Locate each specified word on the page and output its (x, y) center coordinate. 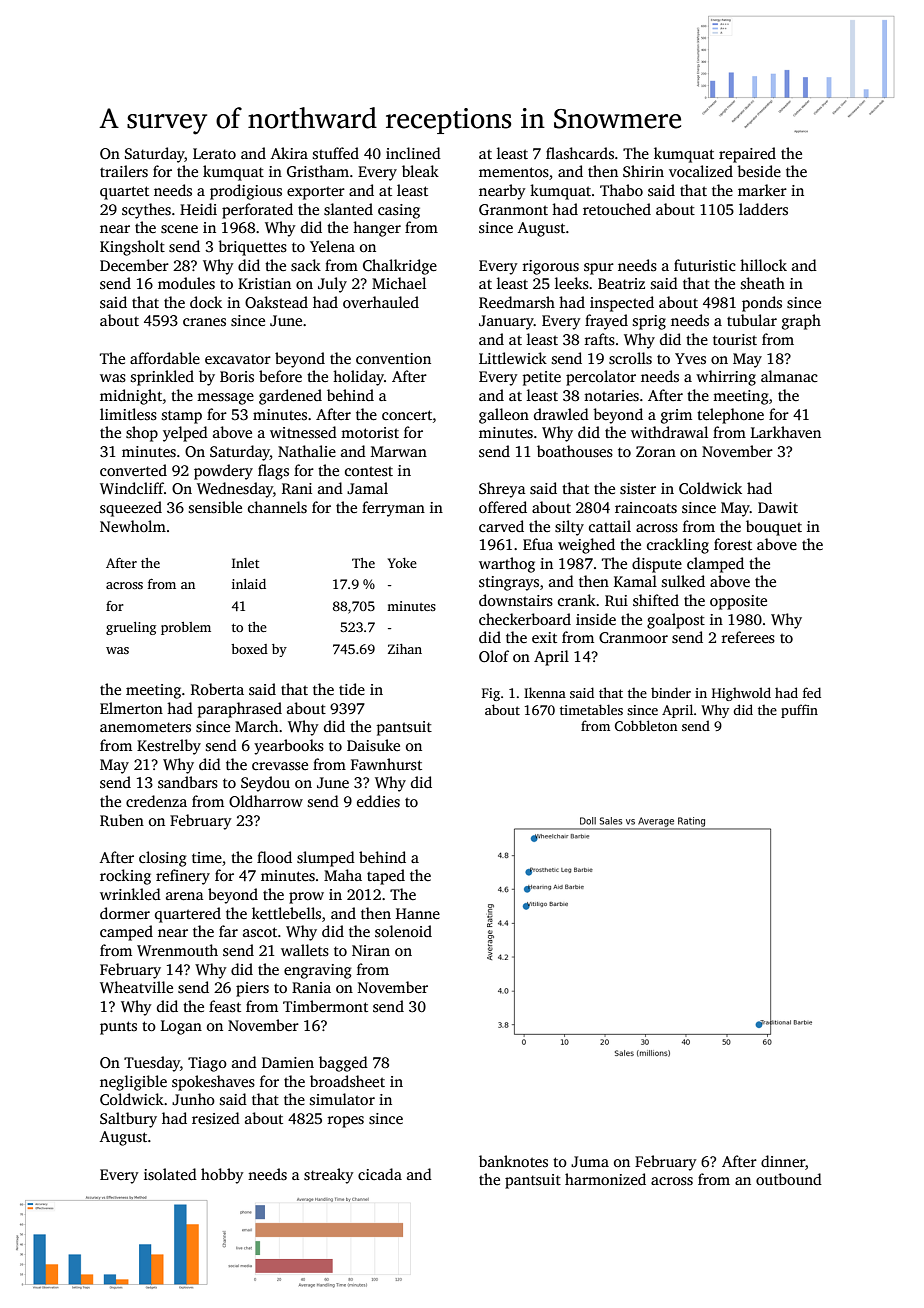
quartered (188, 915)
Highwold (741, 694)
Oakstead (276, 302)
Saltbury (128, 1120)
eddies (378, 801)
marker (762, 190)
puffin (799, 711)
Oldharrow (266, 801)
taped (386, 877)
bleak (420, 171)
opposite (738, 602)
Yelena (332, 246)
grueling (131, 628)
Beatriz (621, 283)
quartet (124, 193)
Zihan (405, 649)
